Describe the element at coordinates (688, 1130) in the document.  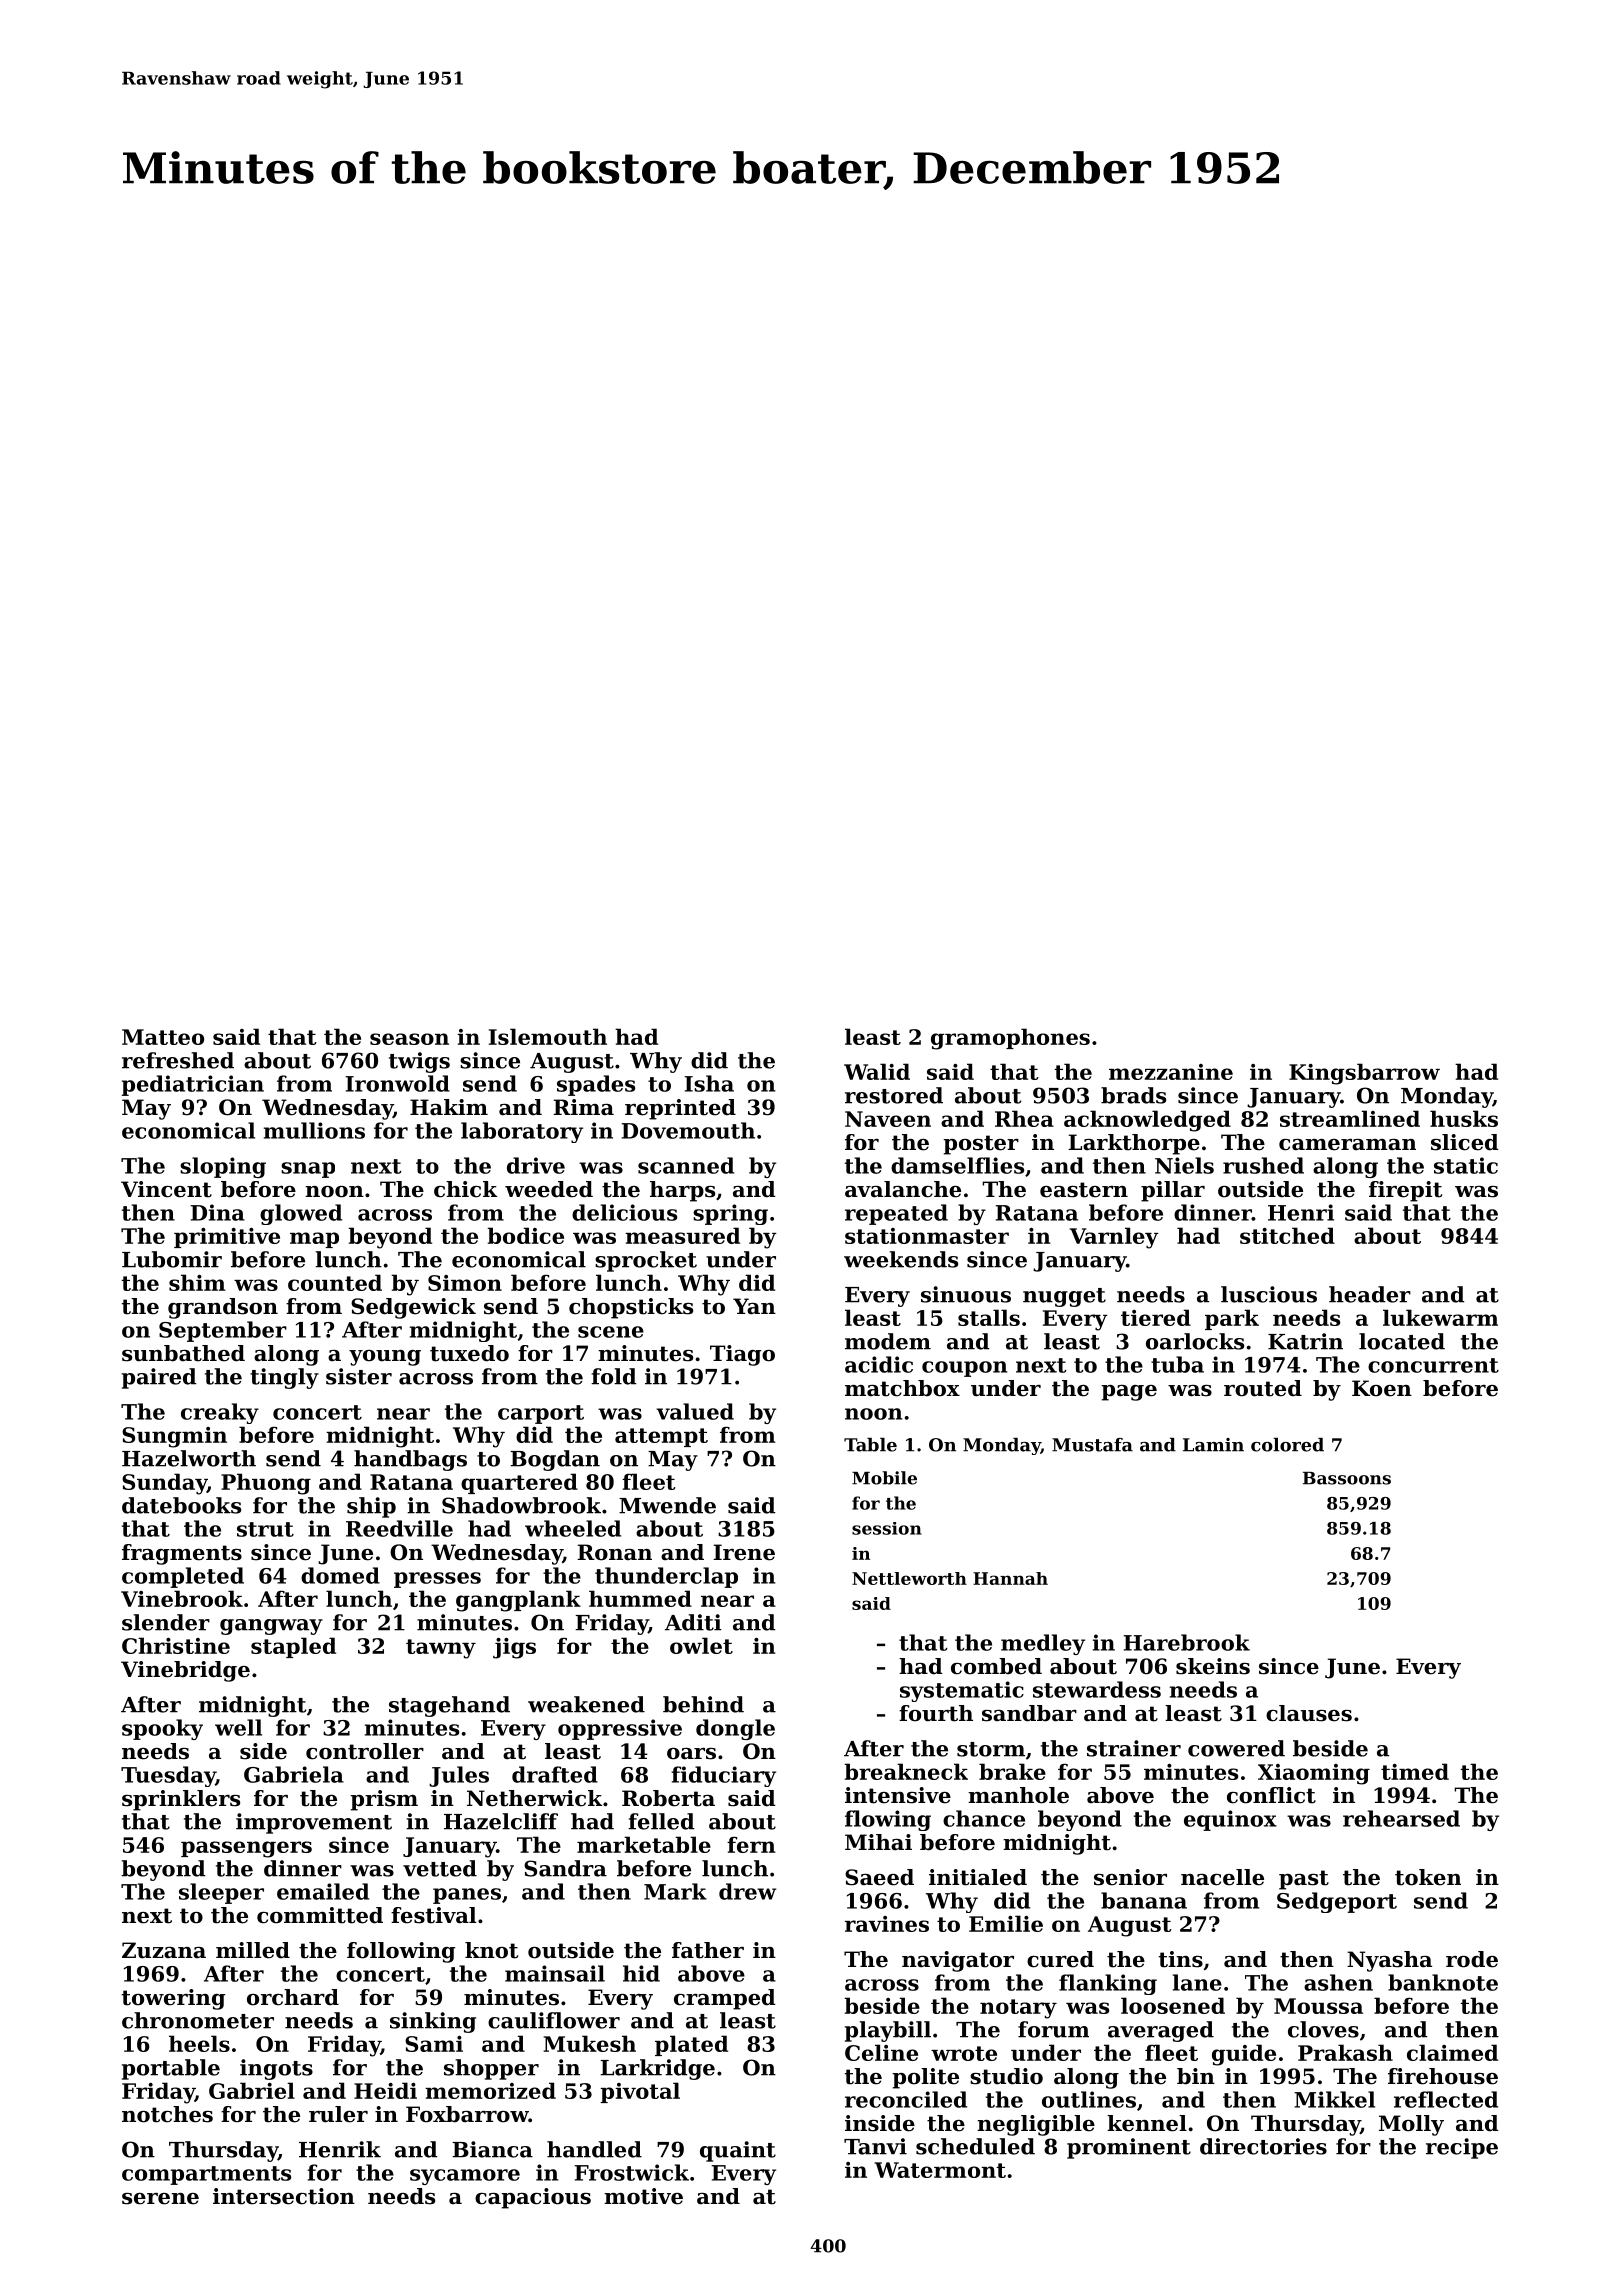
I see `Dovemouth` at that location.
